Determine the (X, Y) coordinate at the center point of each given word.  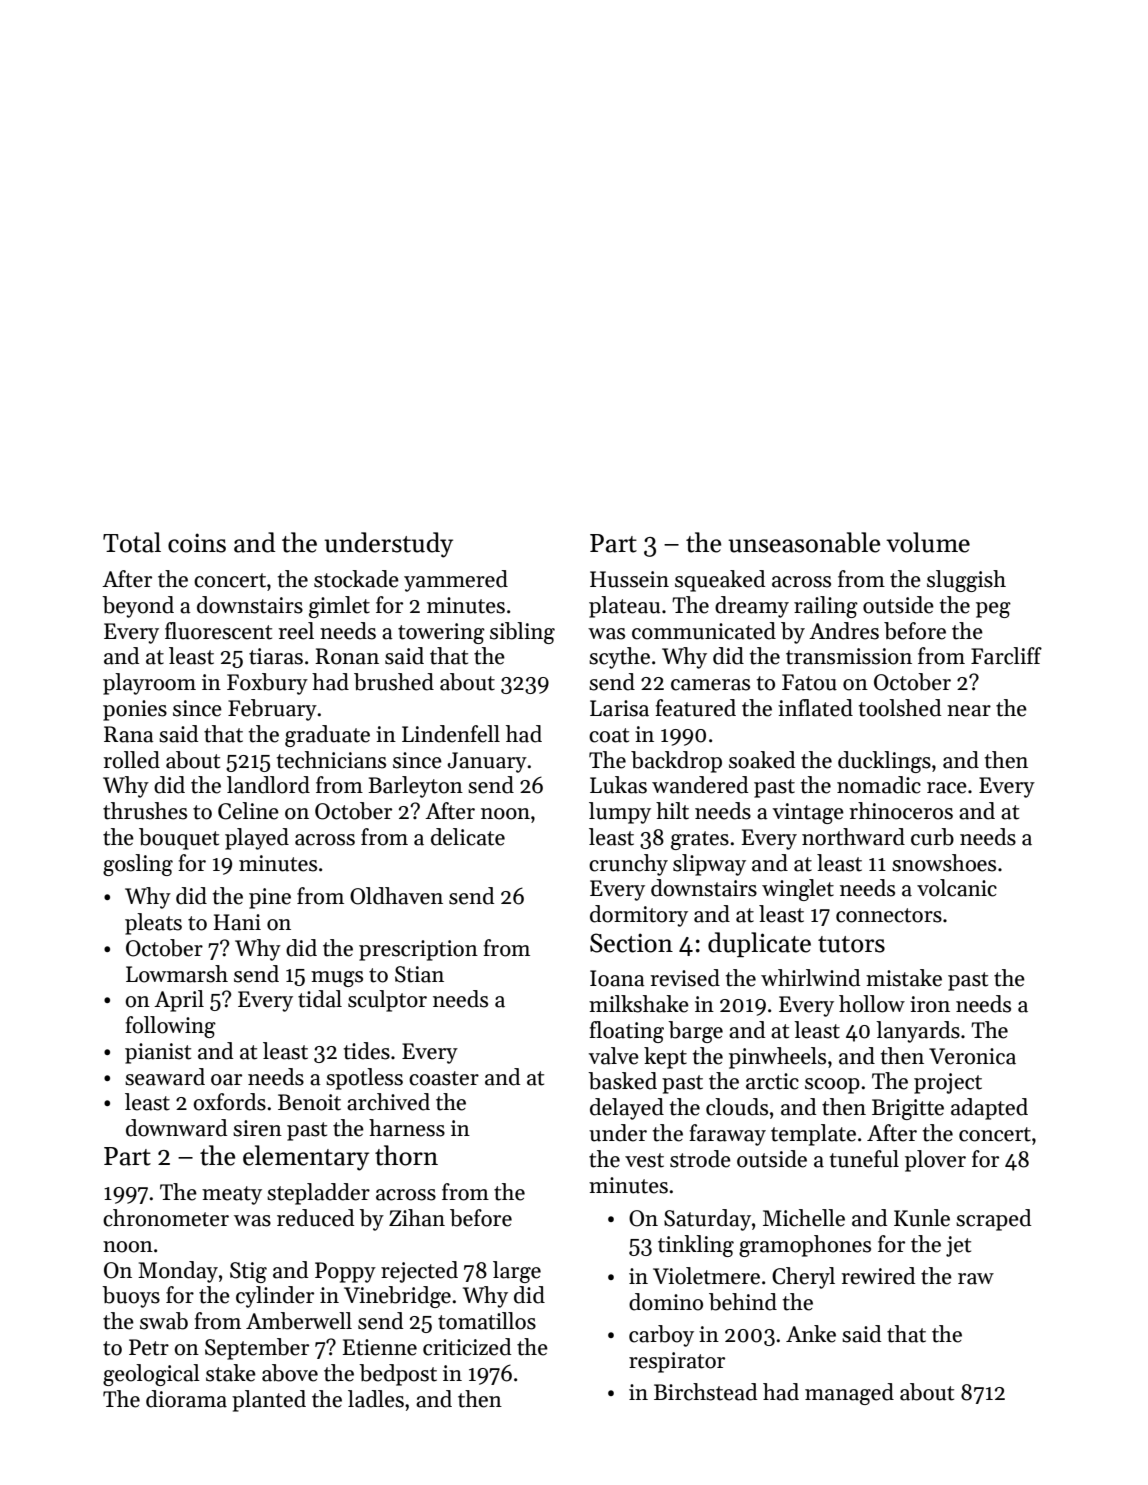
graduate (327, 736)
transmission (849, 656)
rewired (878, 1276)
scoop (832, 1086)
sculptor (387, 1001)
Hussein (629, 579)
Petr (149, 1347)
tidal (320, 999)
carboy (661, 1336)
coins (197, 543)
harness (407, 1128)
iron (930, 1004)
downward (176, 1128)
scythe (619, 658)
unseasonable (804, 542)
